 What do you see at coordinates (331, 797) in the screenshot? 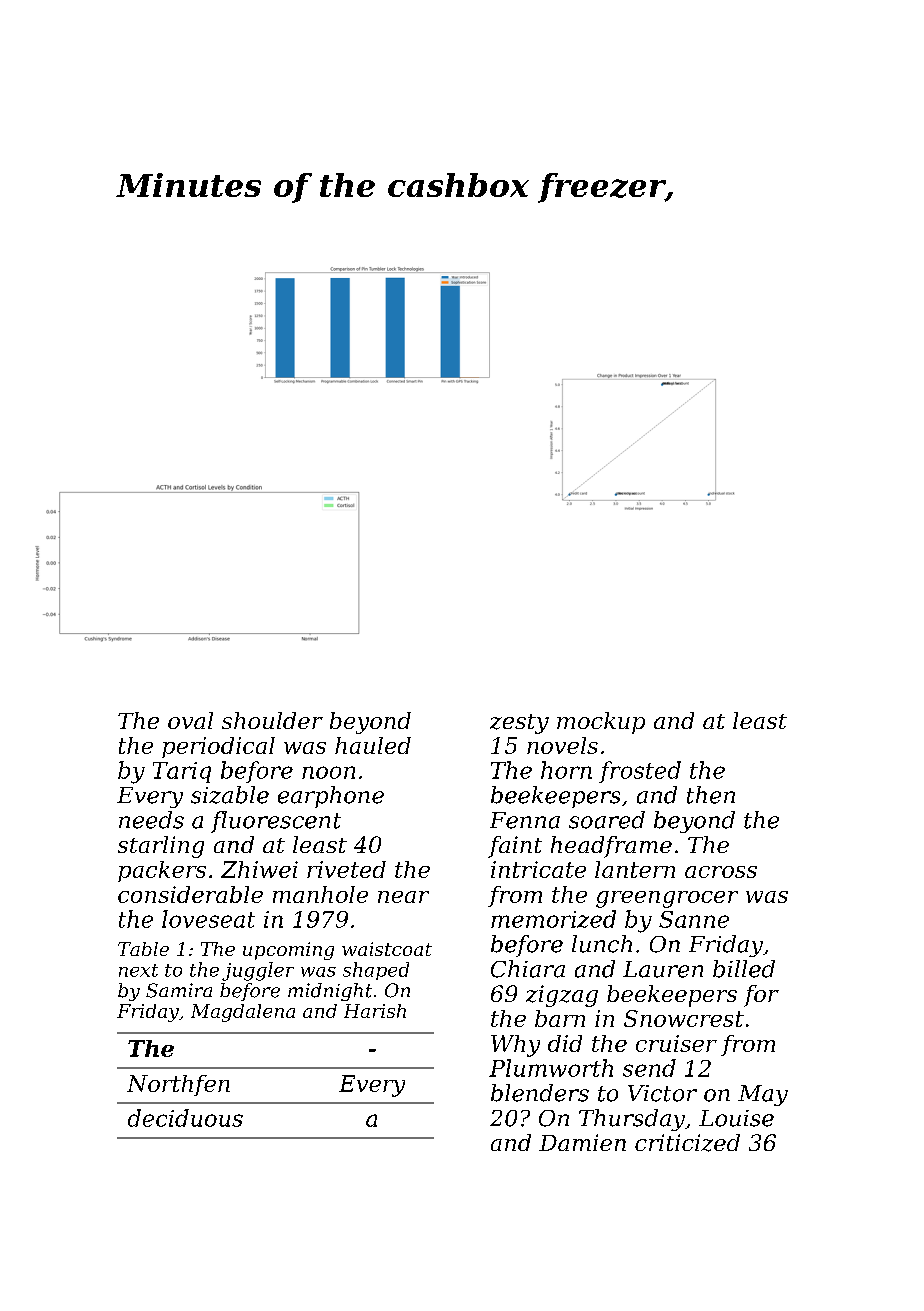
I see `earphone` at bounding box center [331, 797].
